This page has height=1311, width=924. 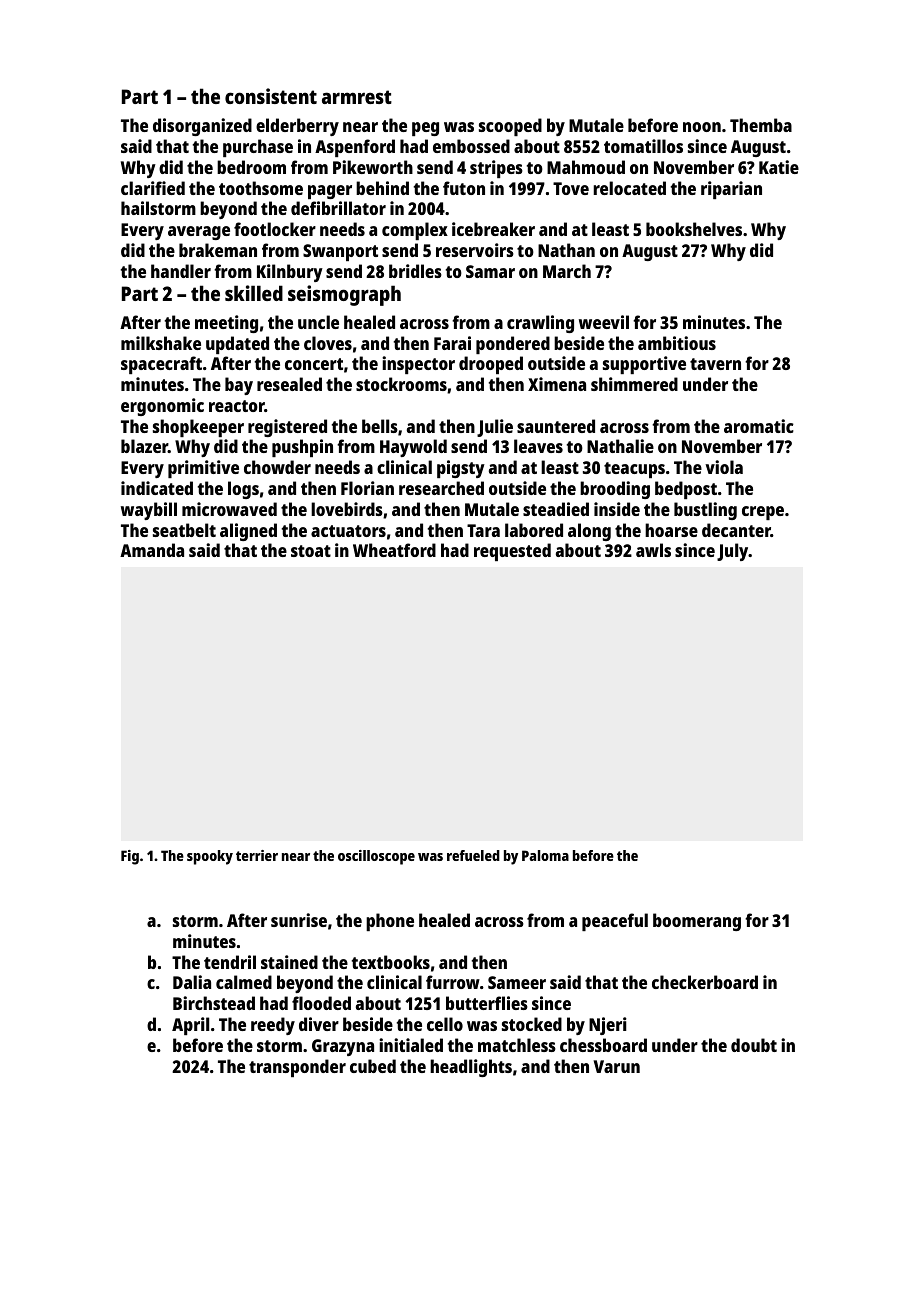 I want to click on terrier, so click(x=257, y=855).
